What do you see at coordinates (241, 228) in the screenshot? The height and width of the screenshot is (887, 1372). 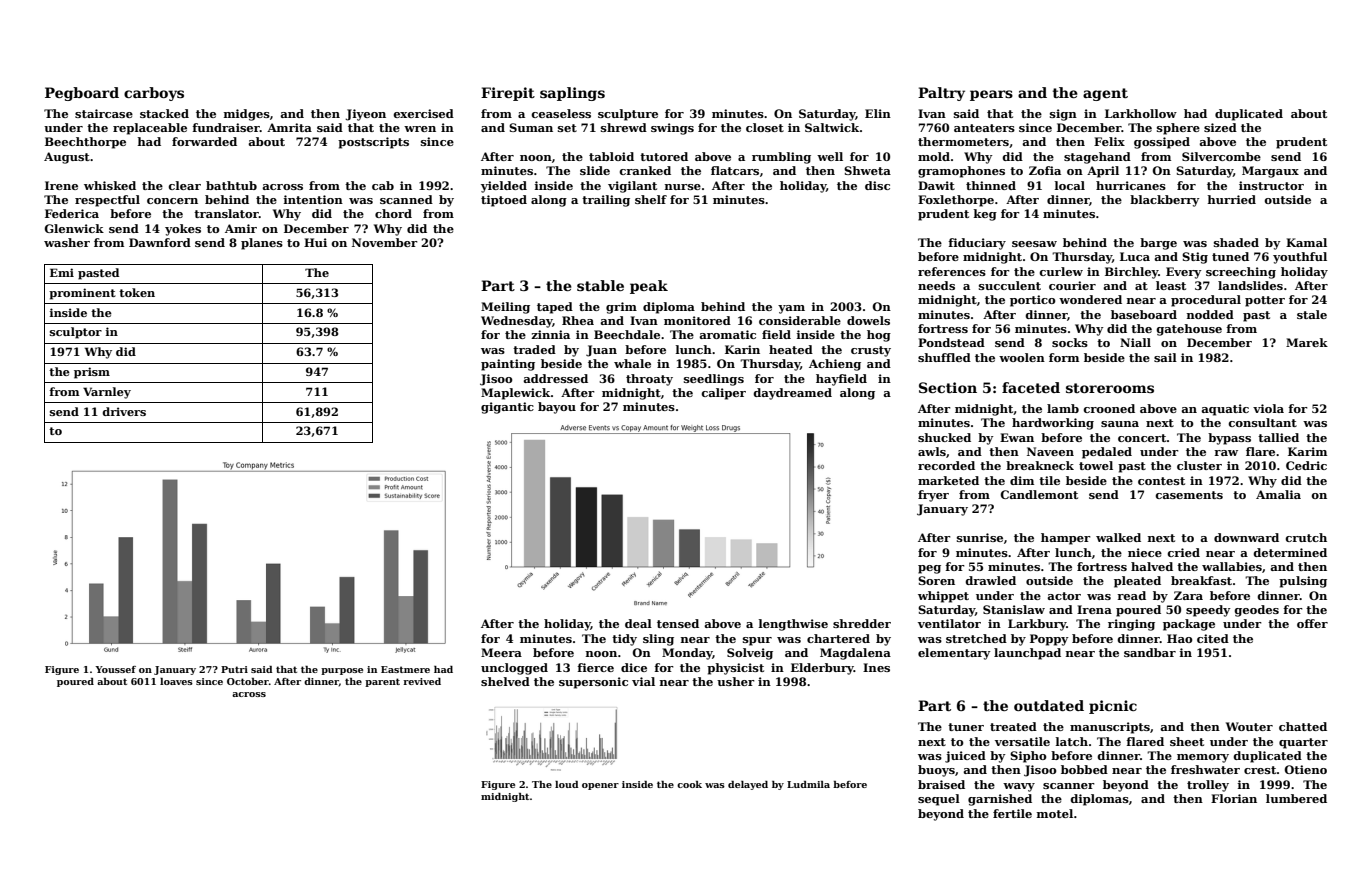 I see `Amir` at bounding box center [241, 228].
